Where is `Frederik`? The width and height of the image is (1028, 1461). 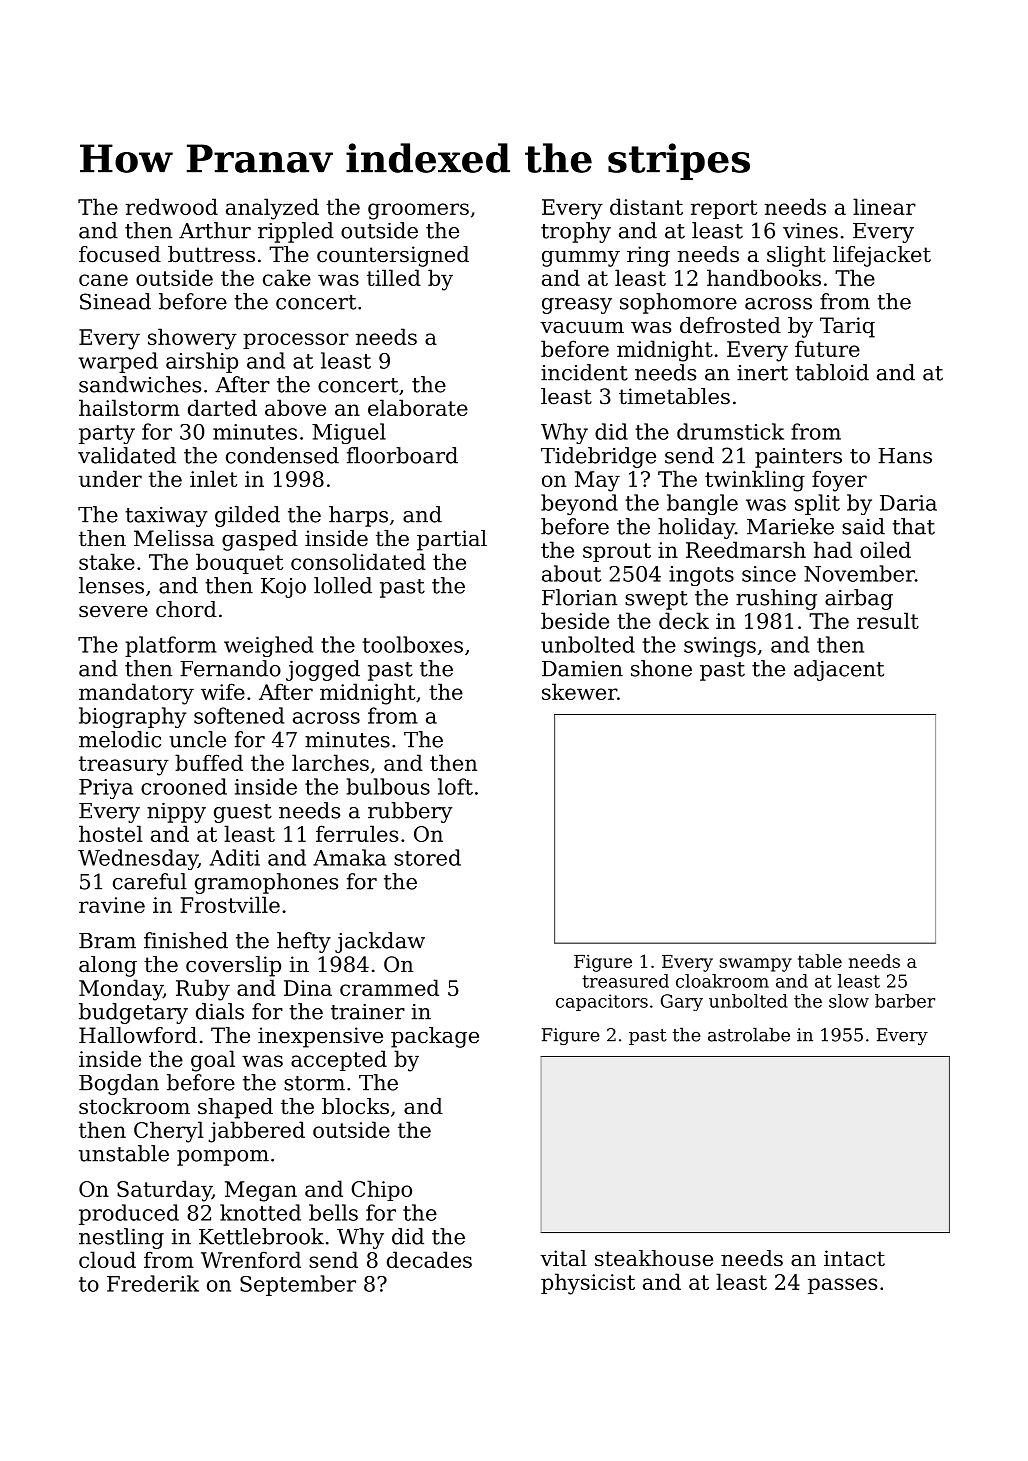 Frederik is located at coordinates (153, 1283).
